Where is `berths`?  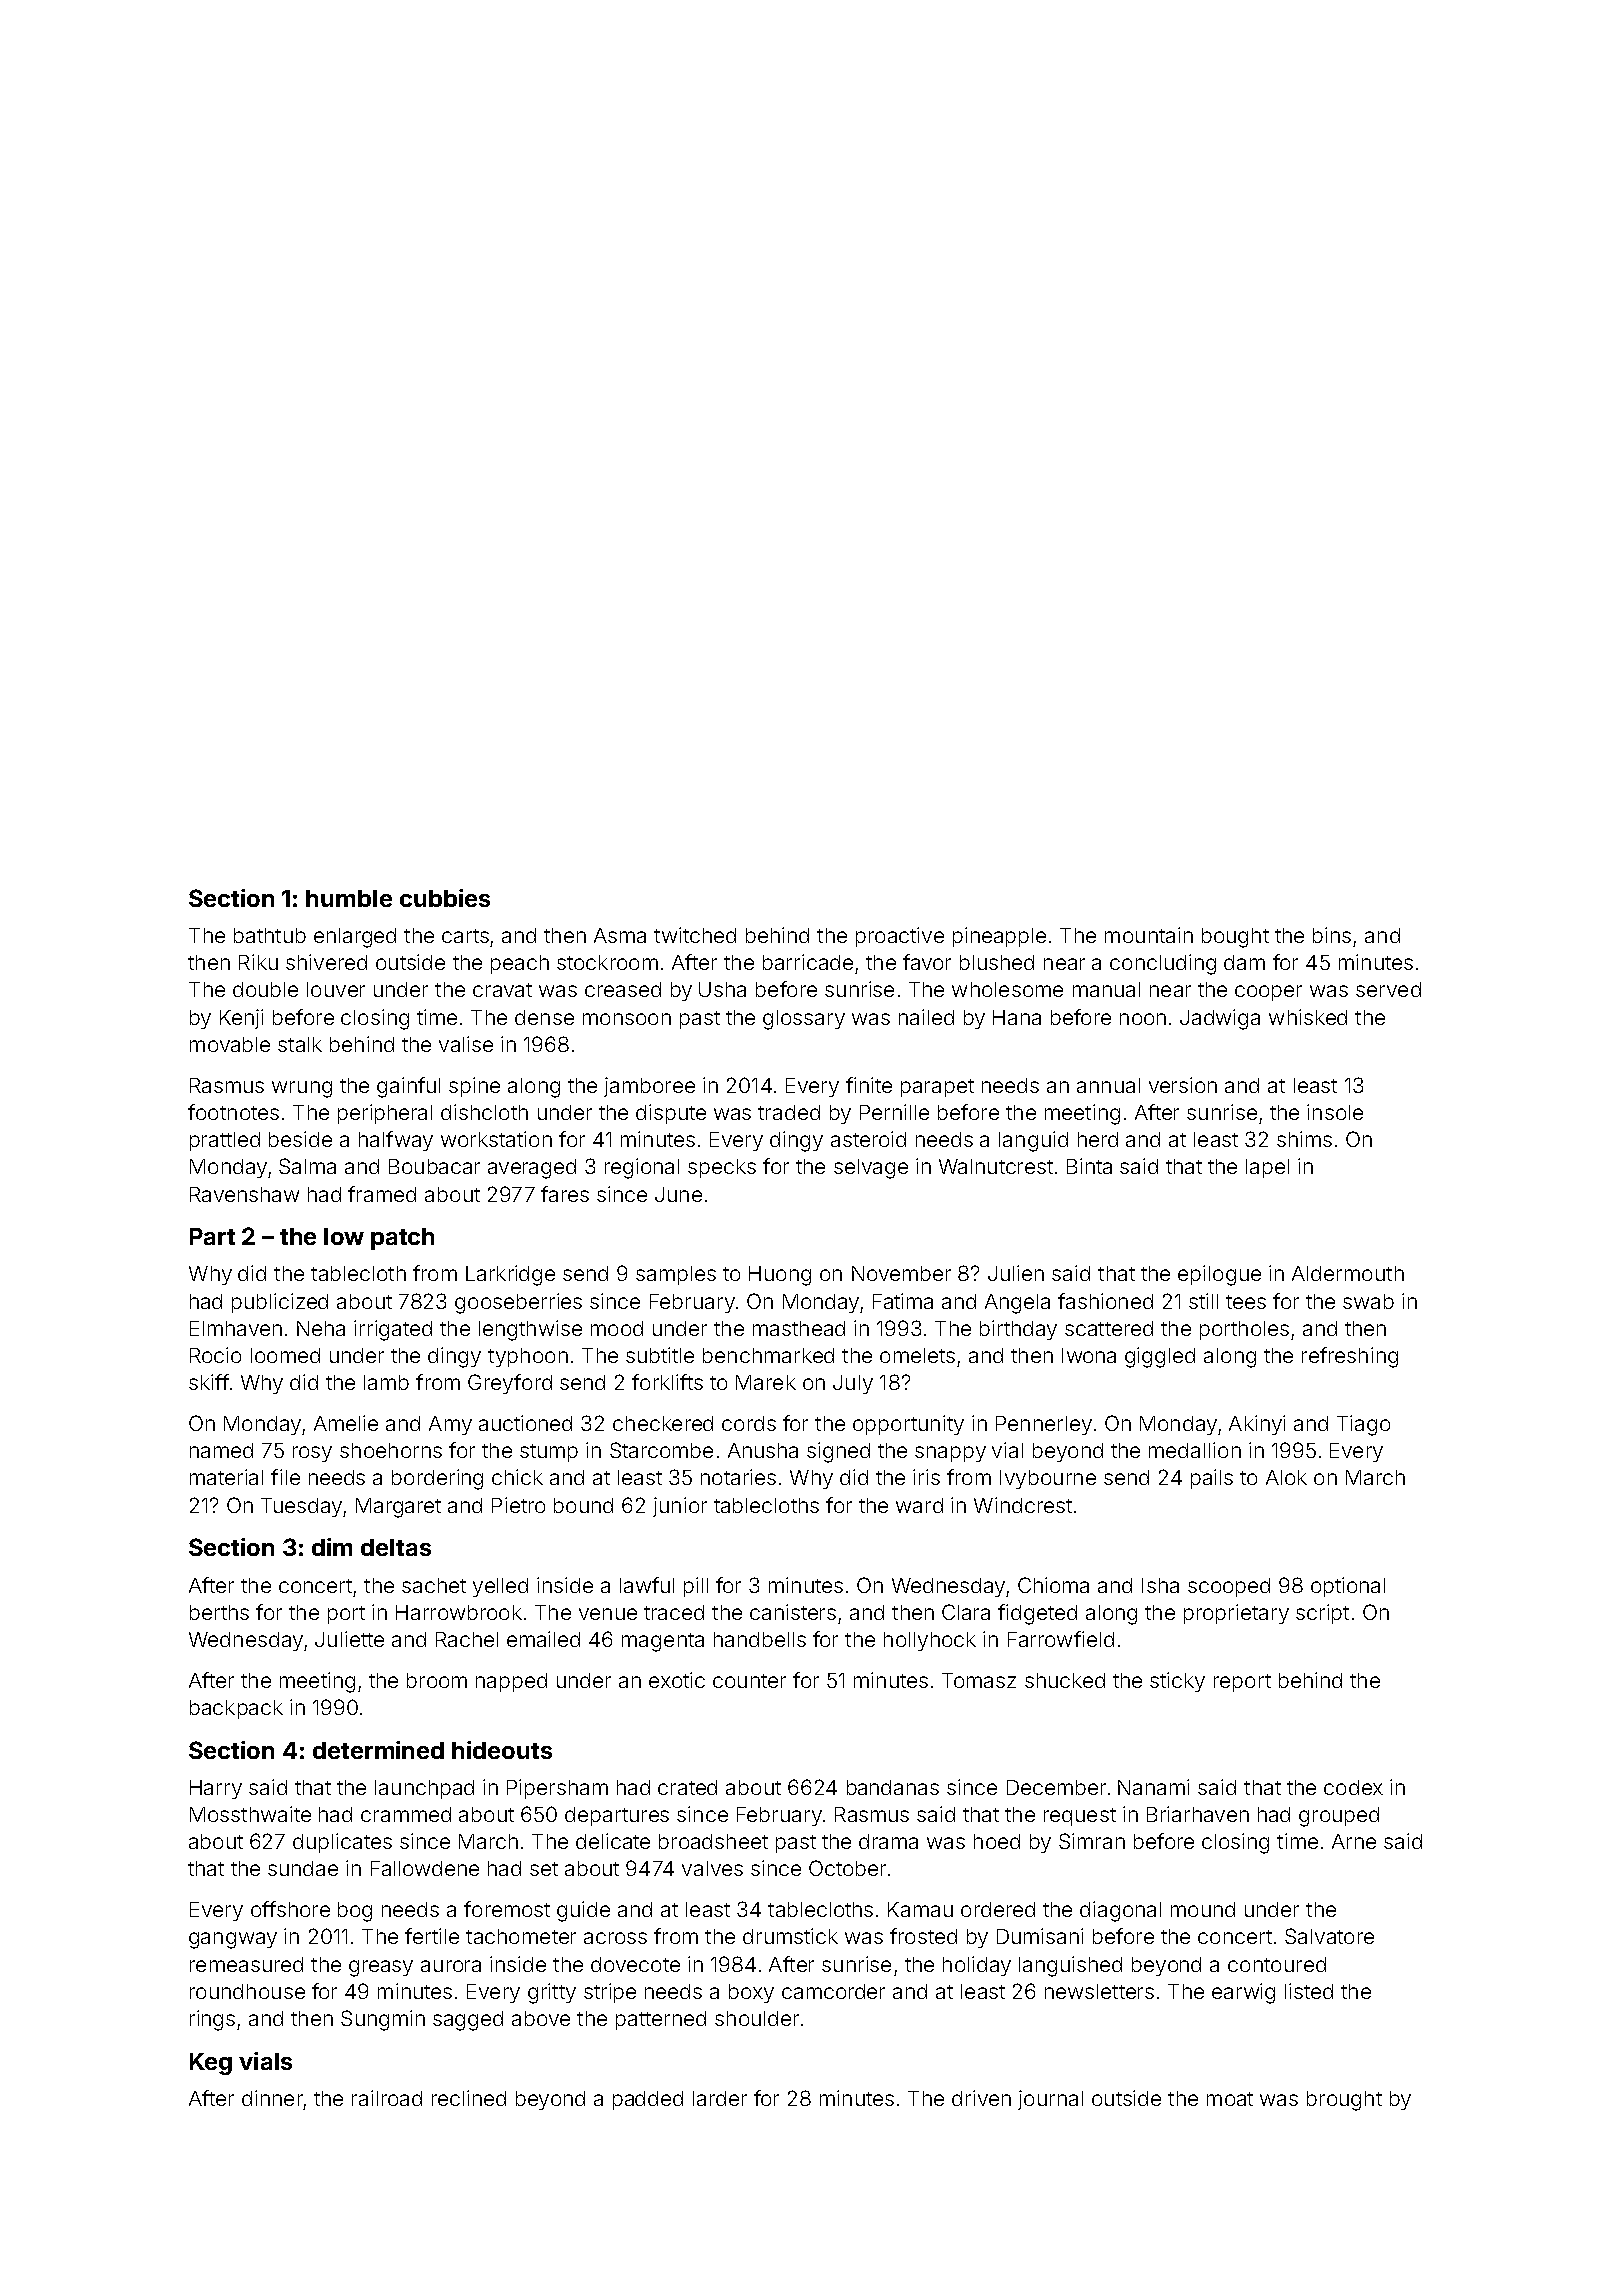 berths is located at coordinates (219, 1612).
